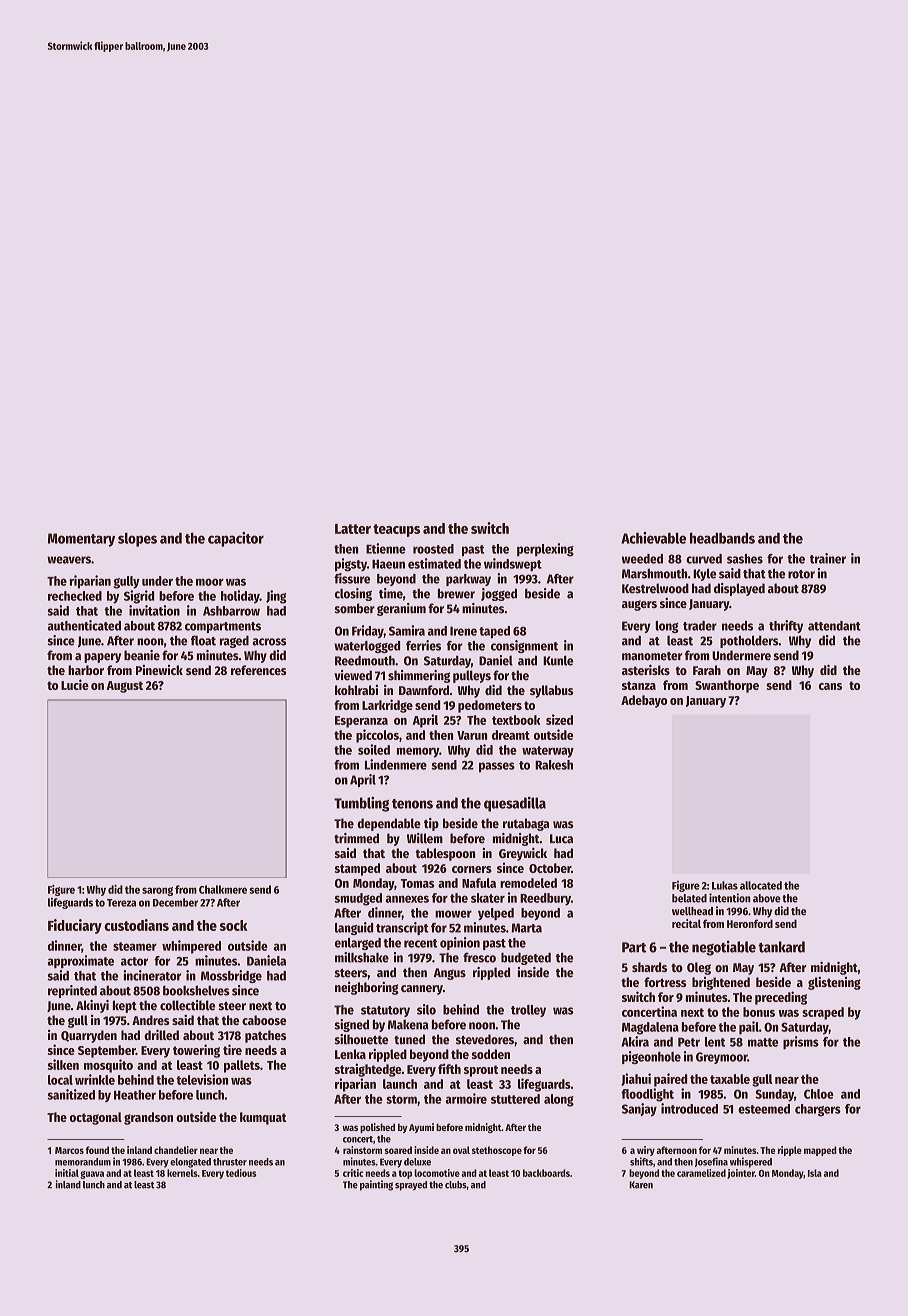 The image size is (908, 1316). Describe the element at coordinates (830, 686) in the page. I see `cans` at that location.
